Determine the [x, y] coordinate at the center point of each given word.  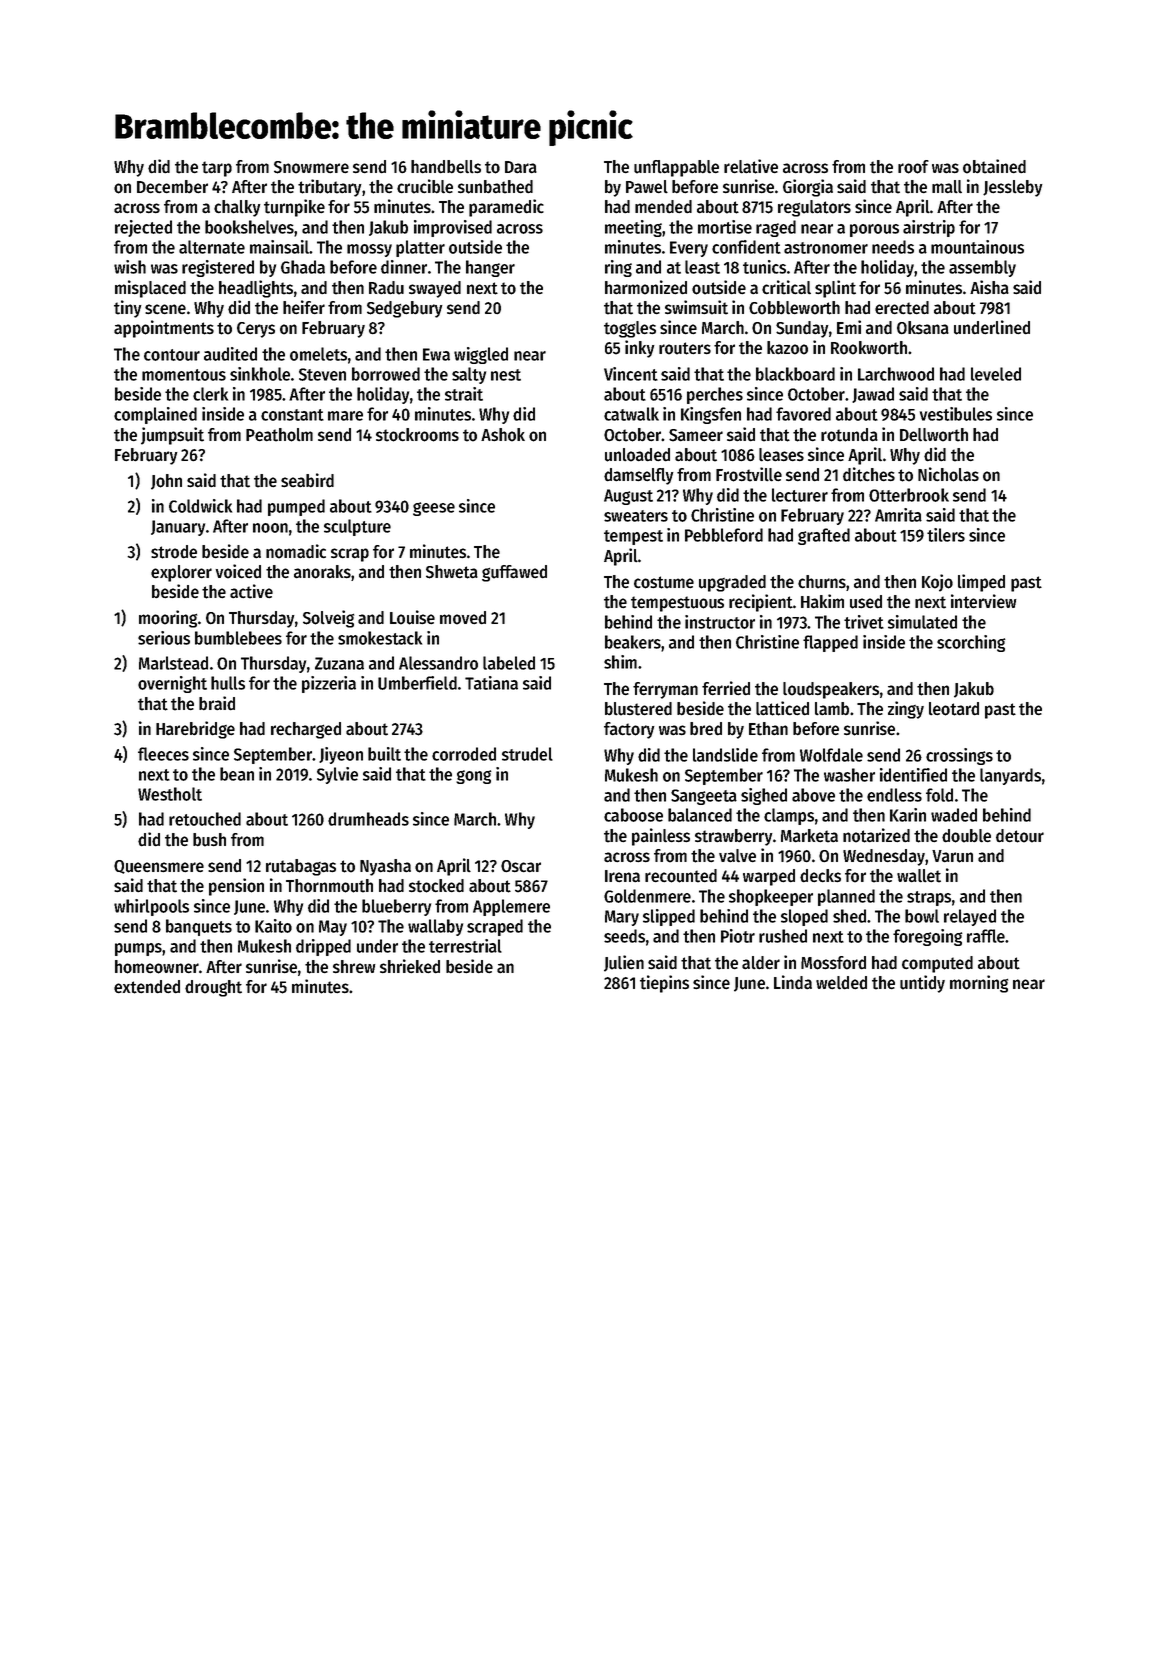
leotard [954, 709]
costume [664, 582]
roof [913, 167]
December [172, 186]
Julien [624, 963]
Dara [521, 167]
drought [213, 988]
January [178, 528]
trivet [864, 622]
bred [706, 728]
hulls [228, 683]
